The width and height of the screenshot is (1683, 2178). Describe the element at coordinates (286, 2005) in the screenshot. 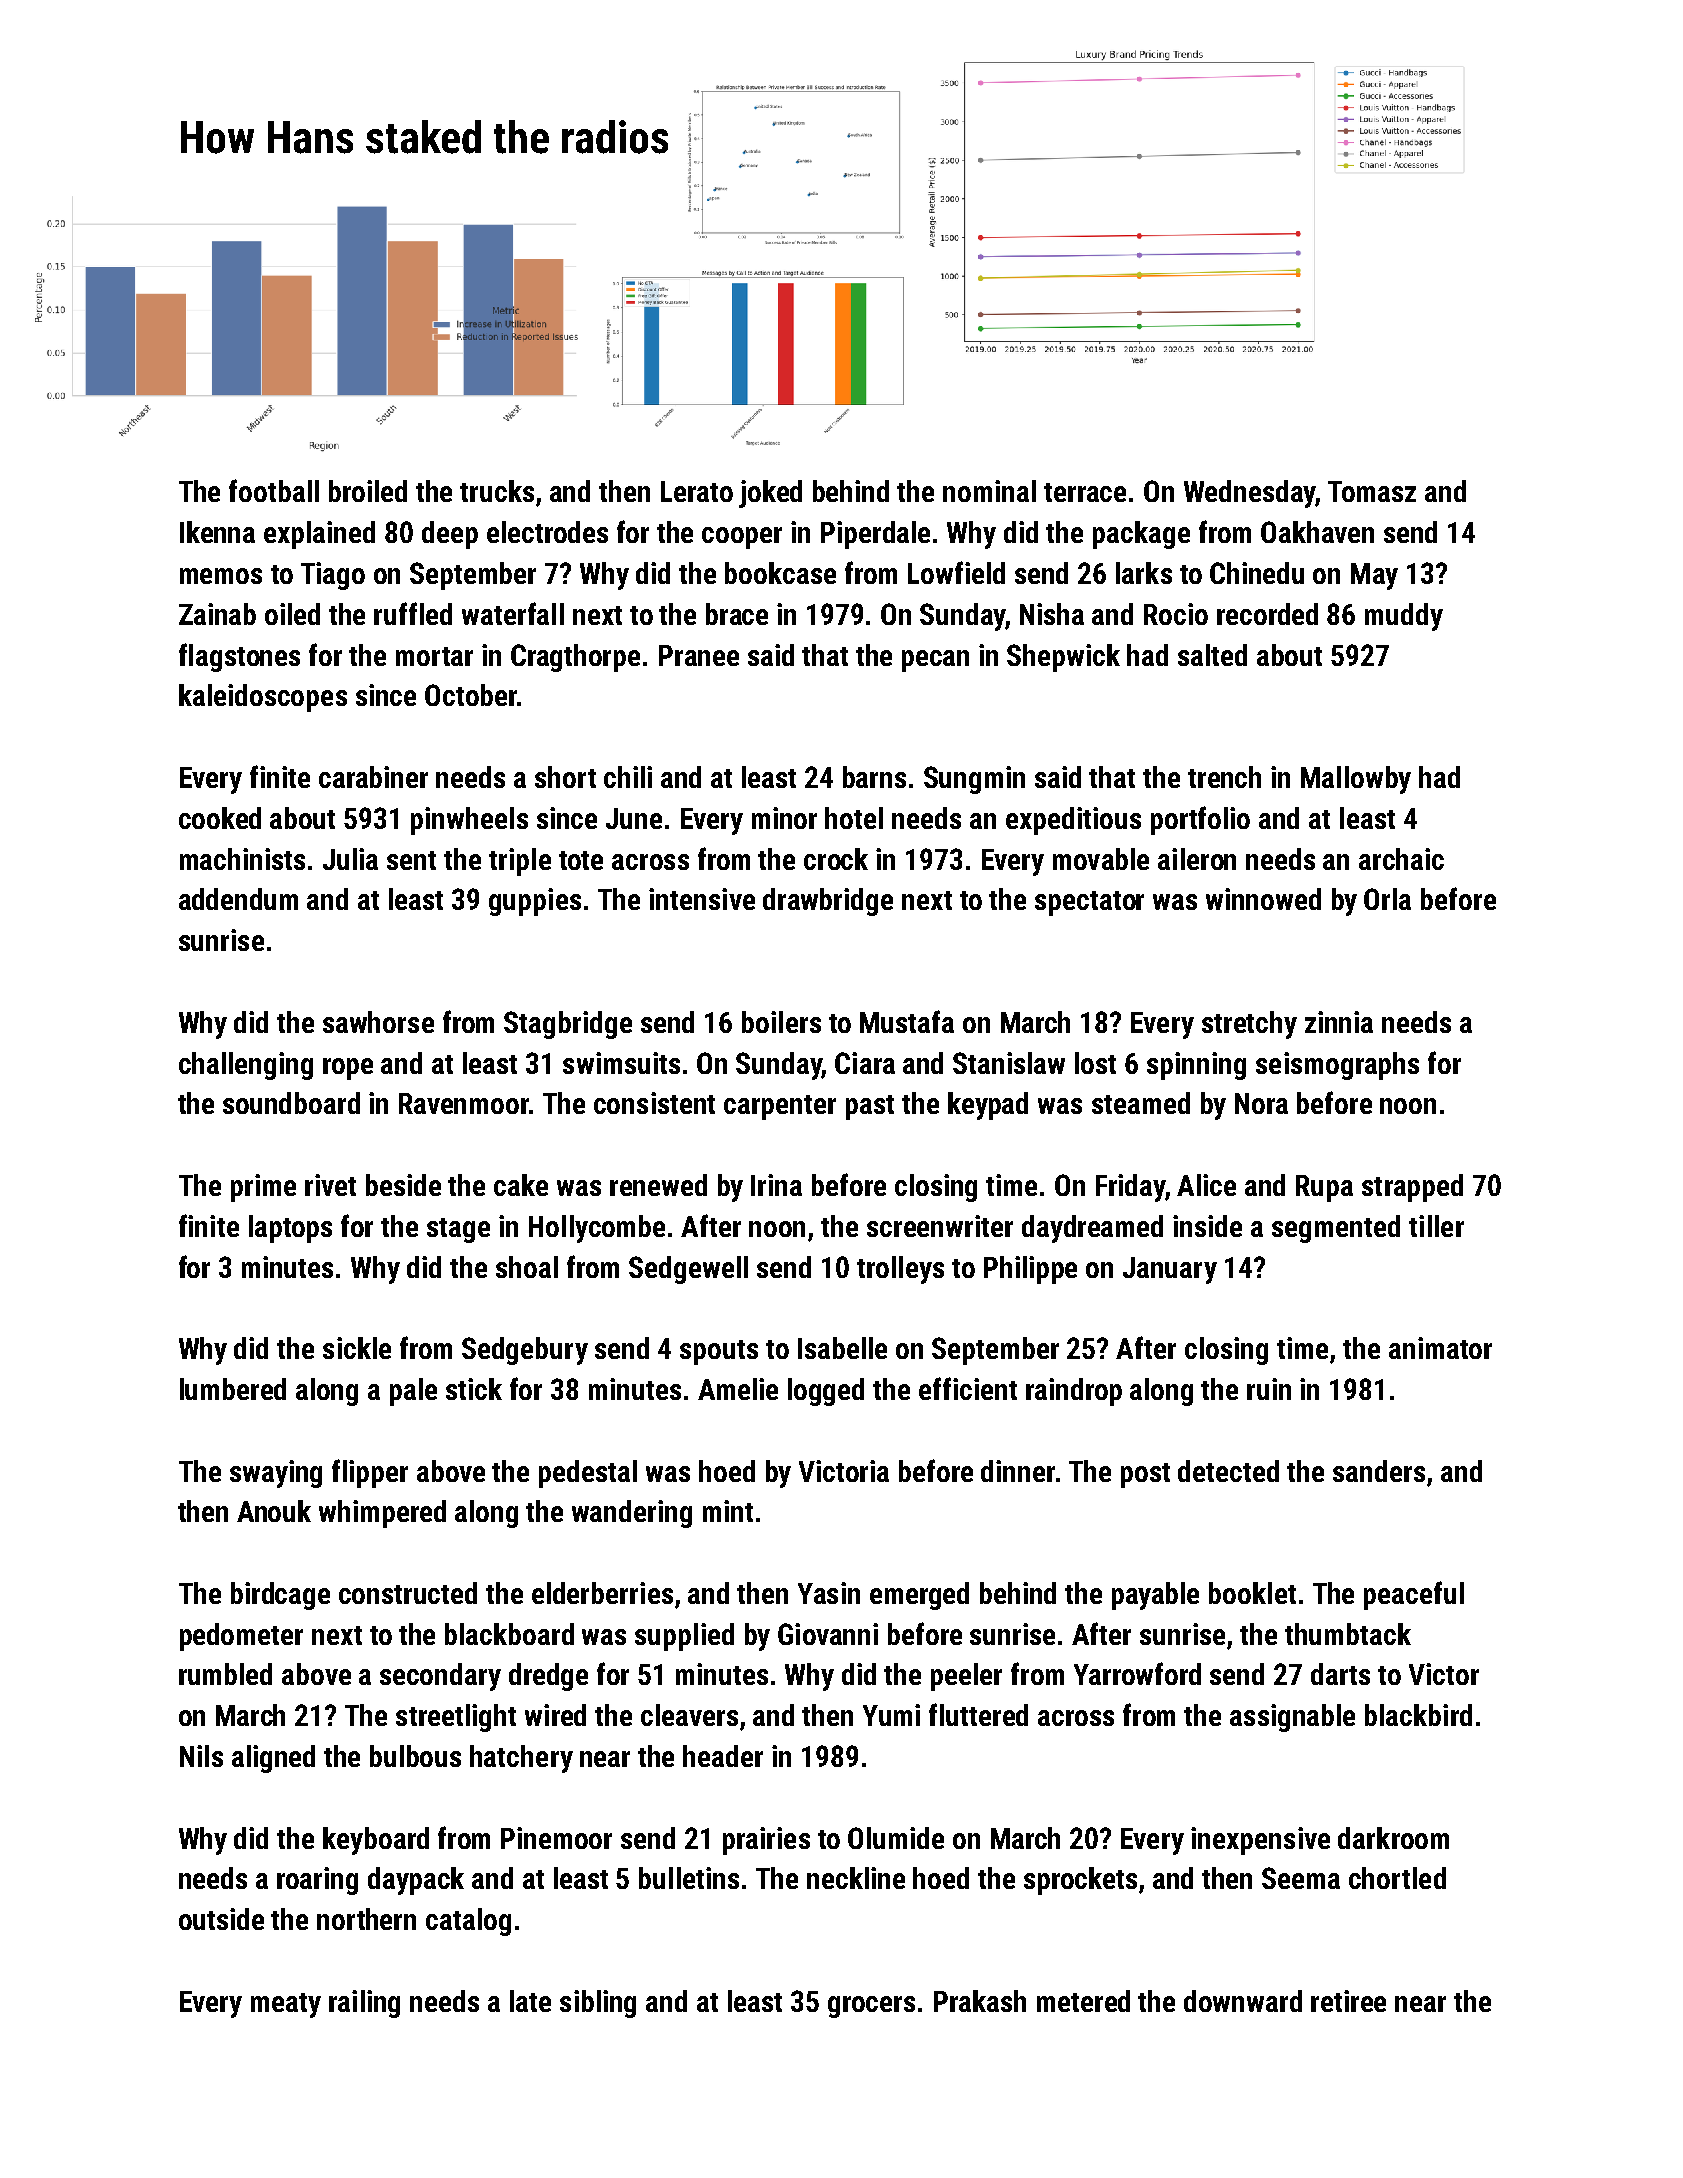

I see `meaty` at that location.
